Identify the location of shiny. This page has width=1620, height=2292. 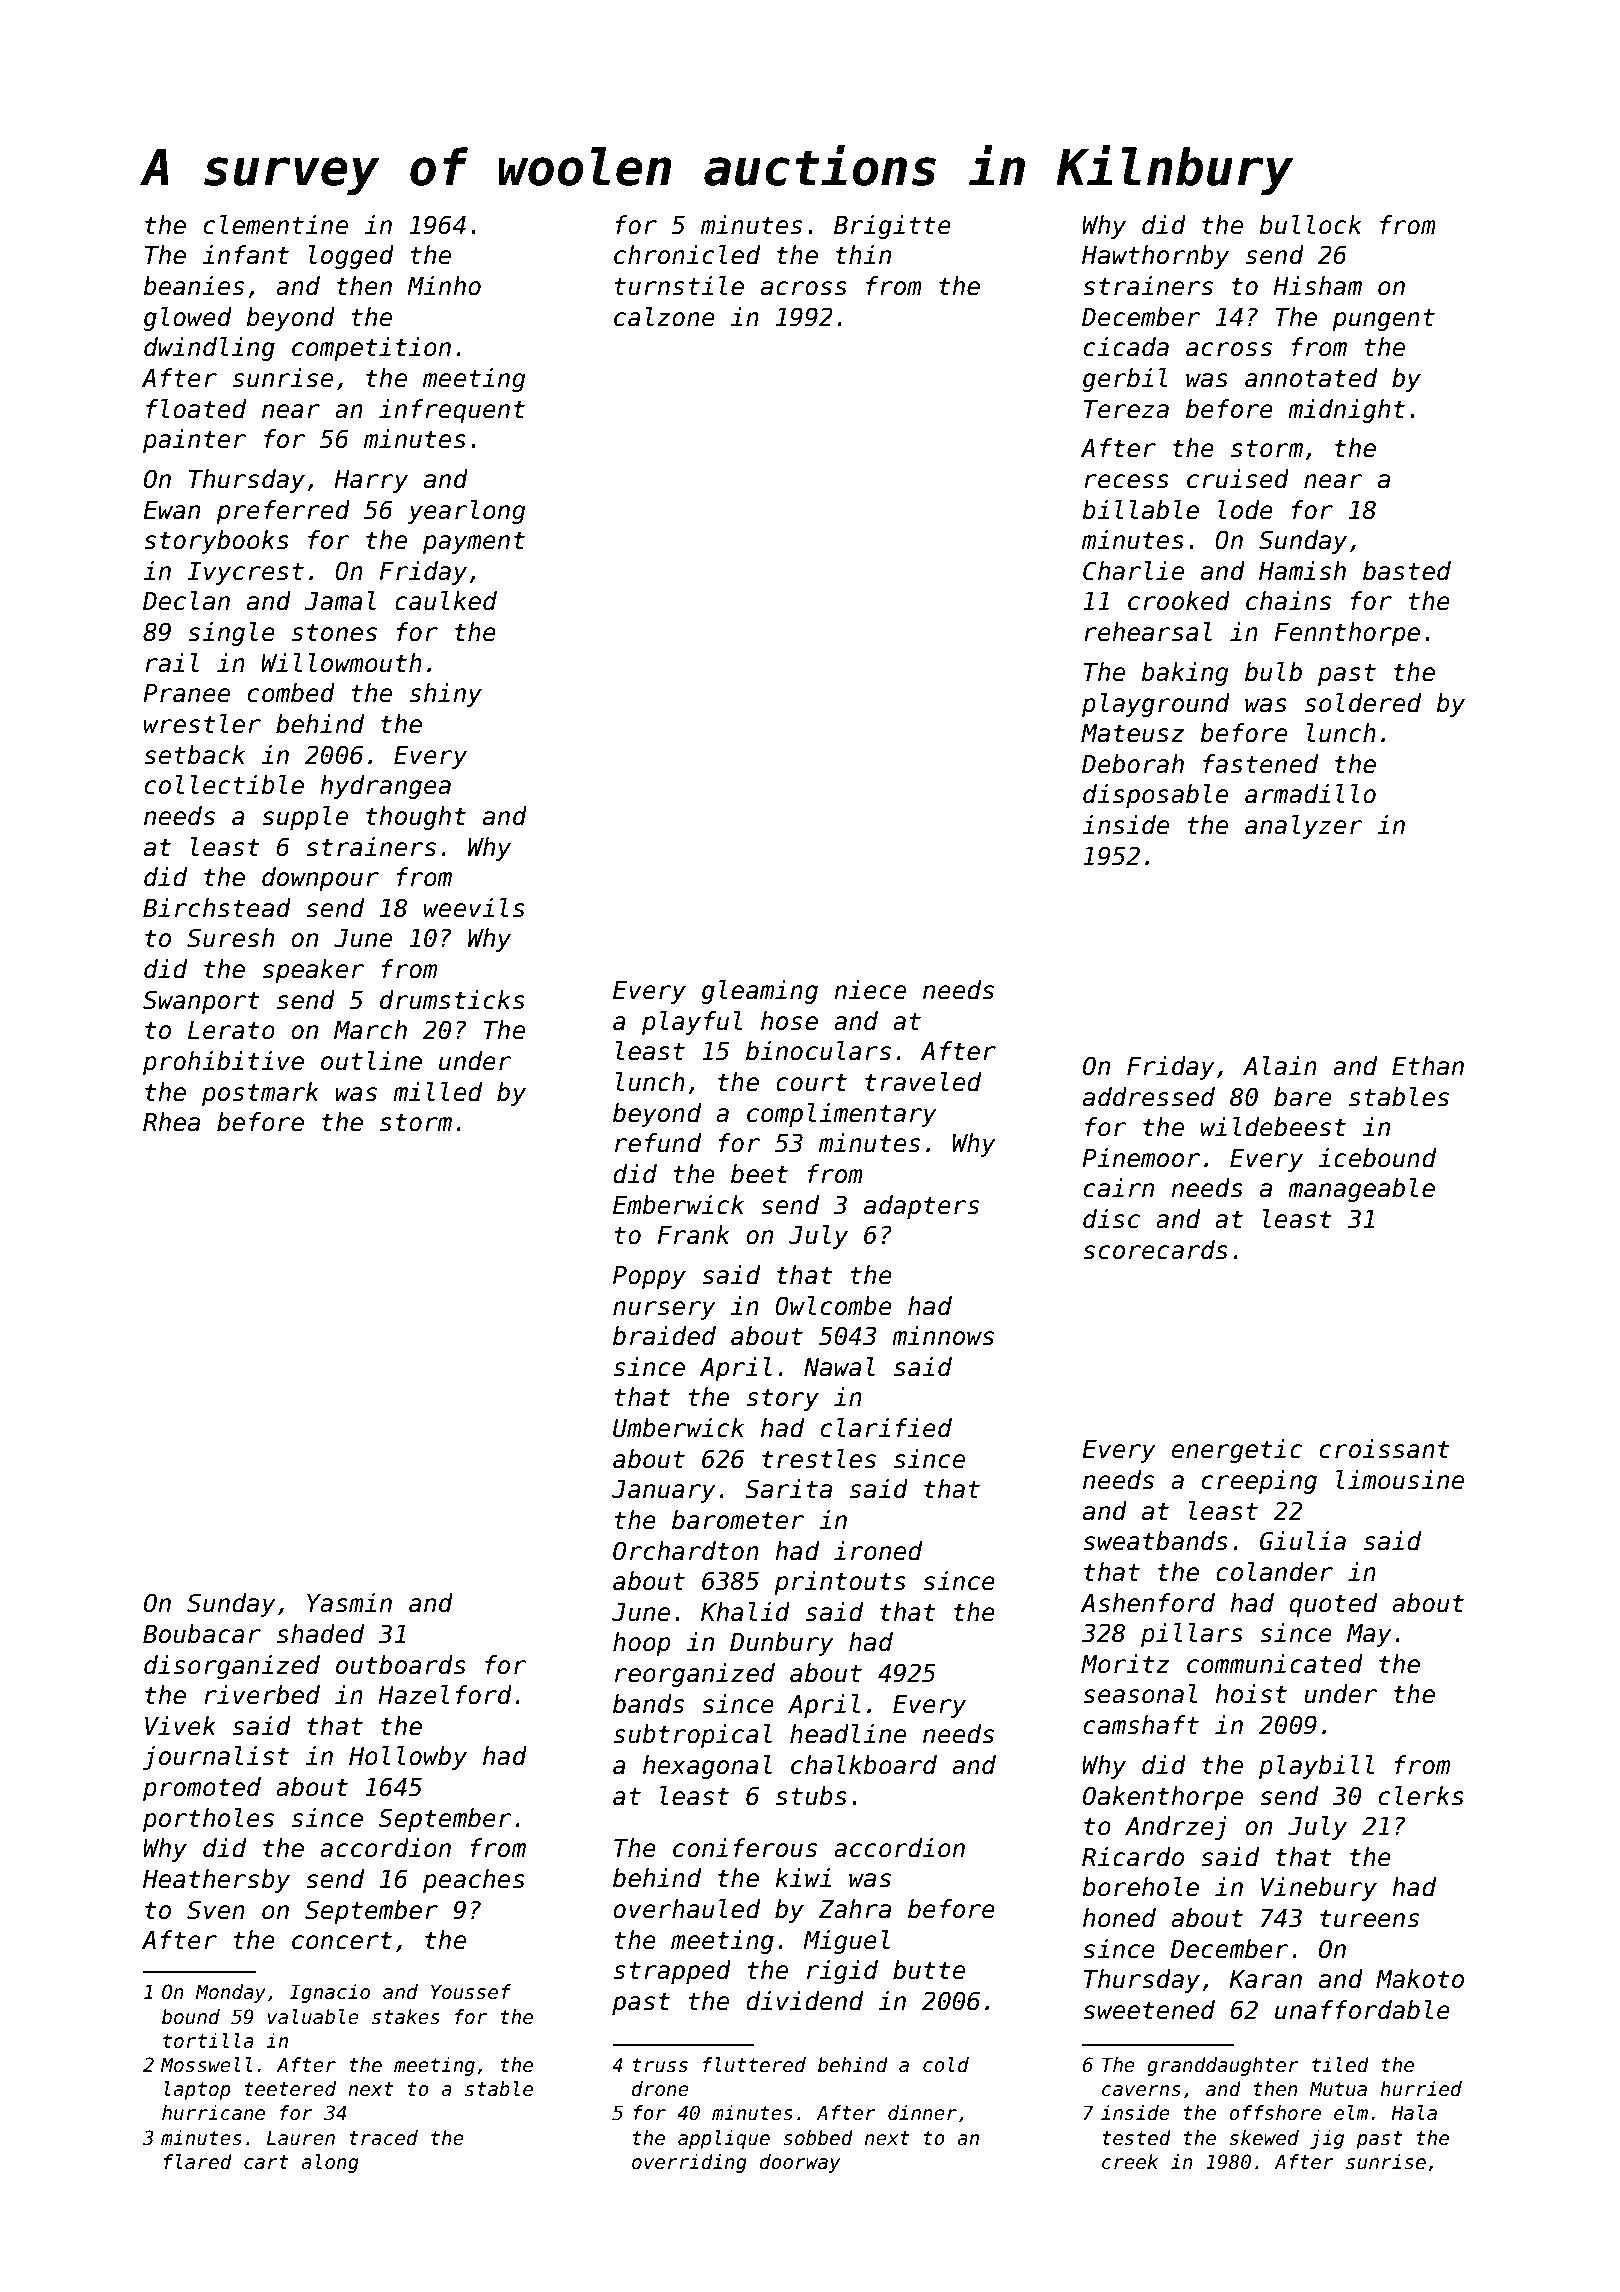
(446, 695).
